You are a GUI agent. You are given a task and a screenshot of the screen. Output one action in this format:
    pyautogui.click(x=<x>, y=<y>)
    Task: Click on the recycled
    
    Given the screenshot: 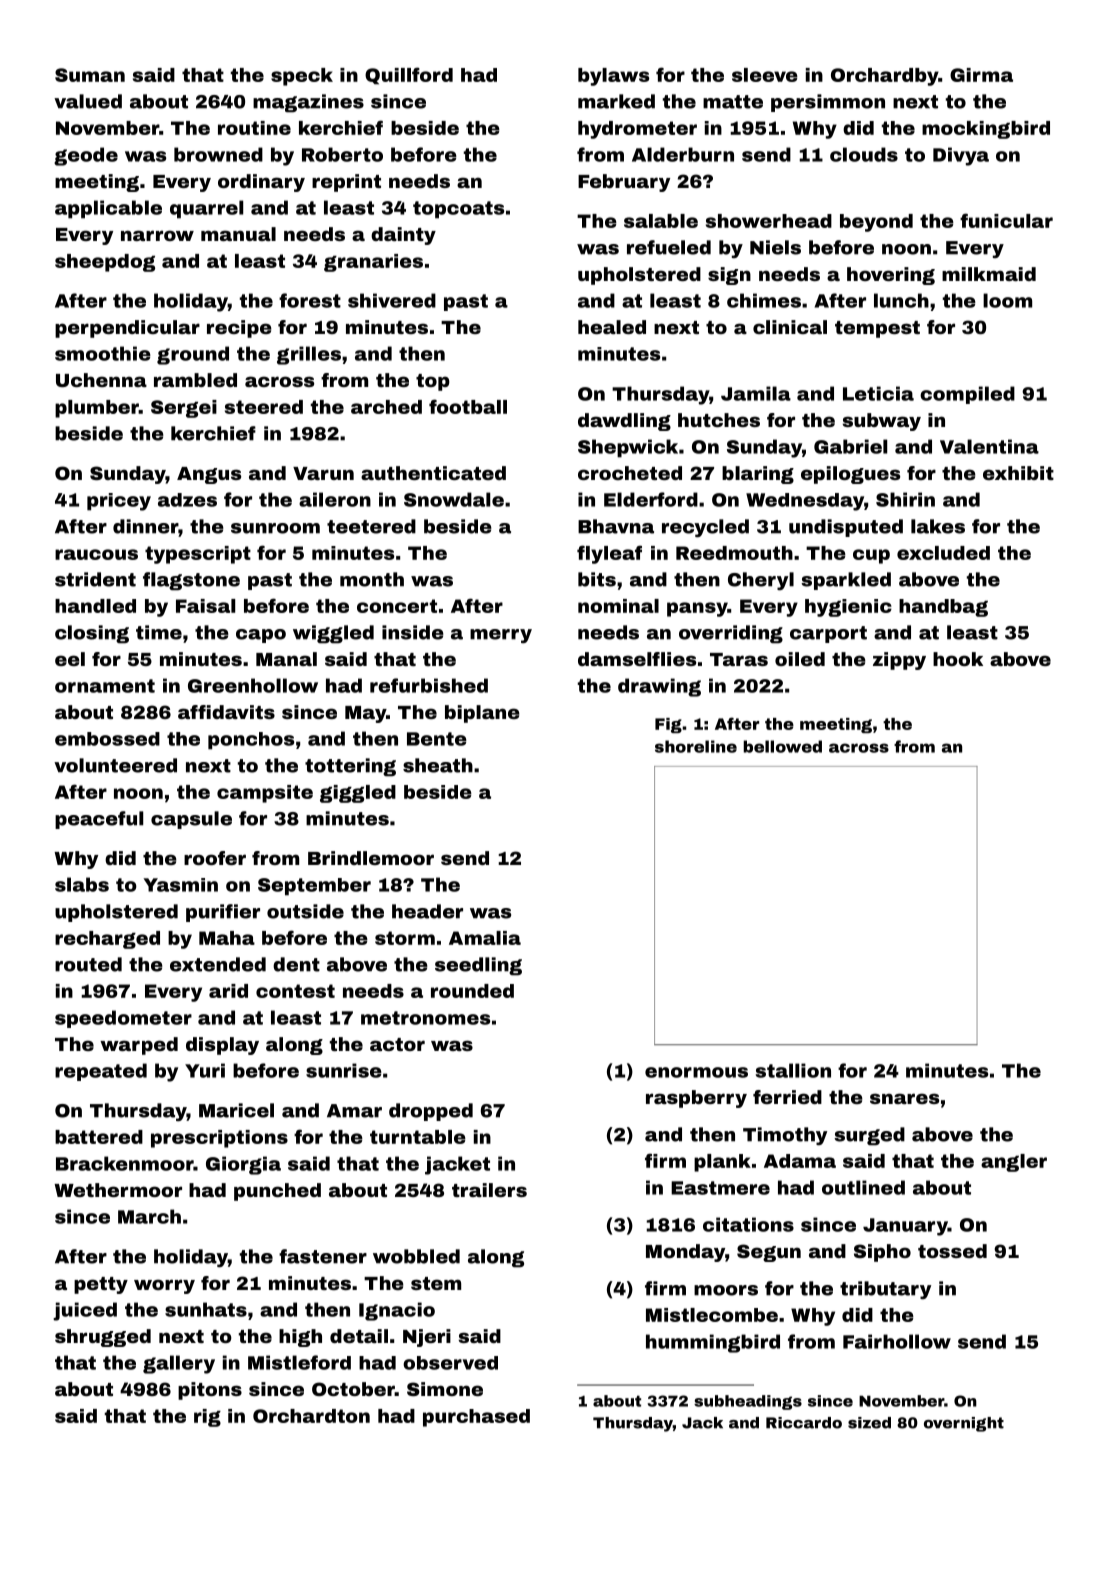 What is the action you would take?
    pyautogui.click(x=705, y=528)
